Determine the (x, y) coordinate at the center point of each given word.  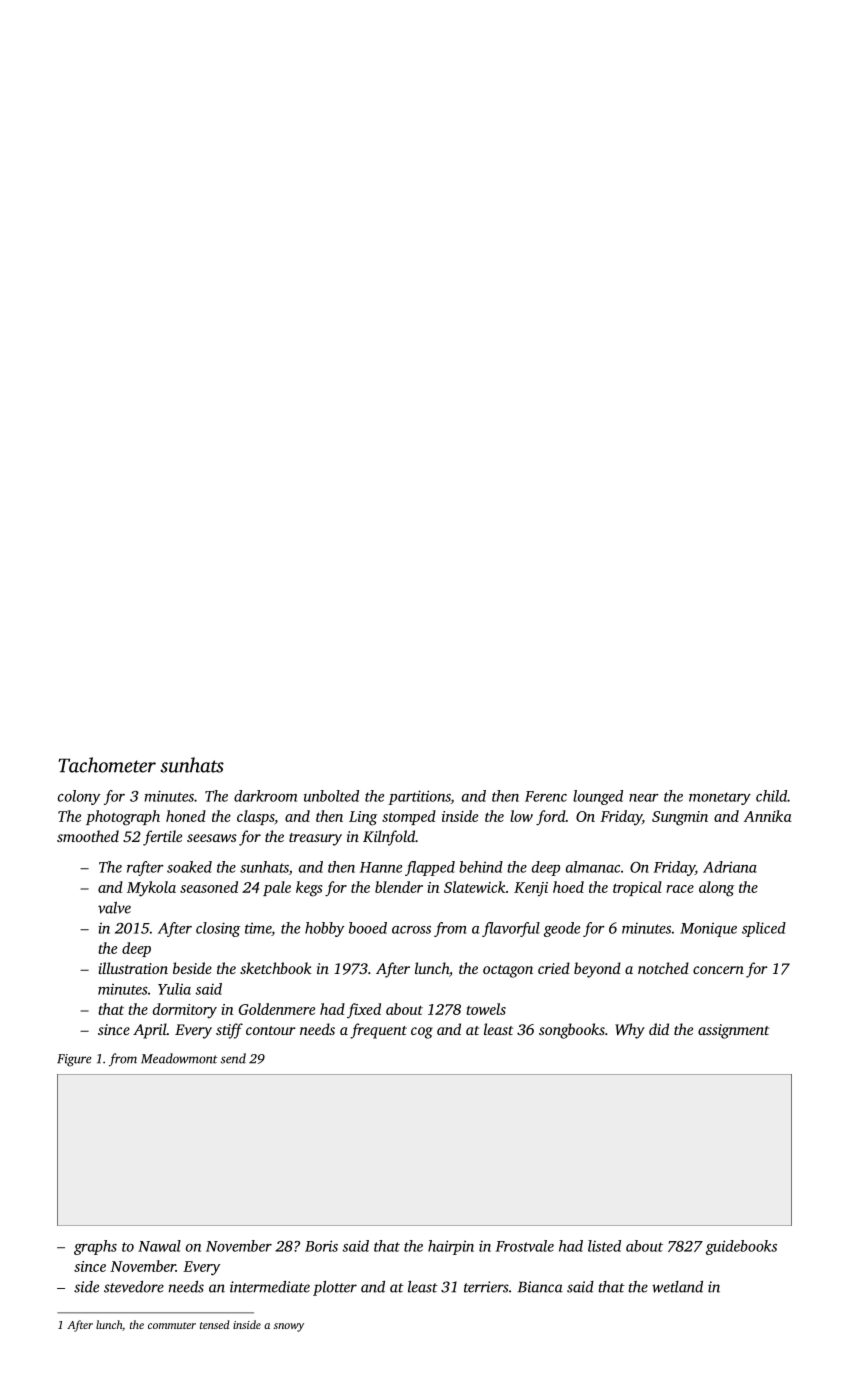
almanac (593, 867)
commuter (172, 1325)
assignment (733, 1031)
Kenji (531, 889)
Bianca (540, 1287)
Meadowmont (179, 1058)
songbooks (572, 1031)
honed (186, 816)
